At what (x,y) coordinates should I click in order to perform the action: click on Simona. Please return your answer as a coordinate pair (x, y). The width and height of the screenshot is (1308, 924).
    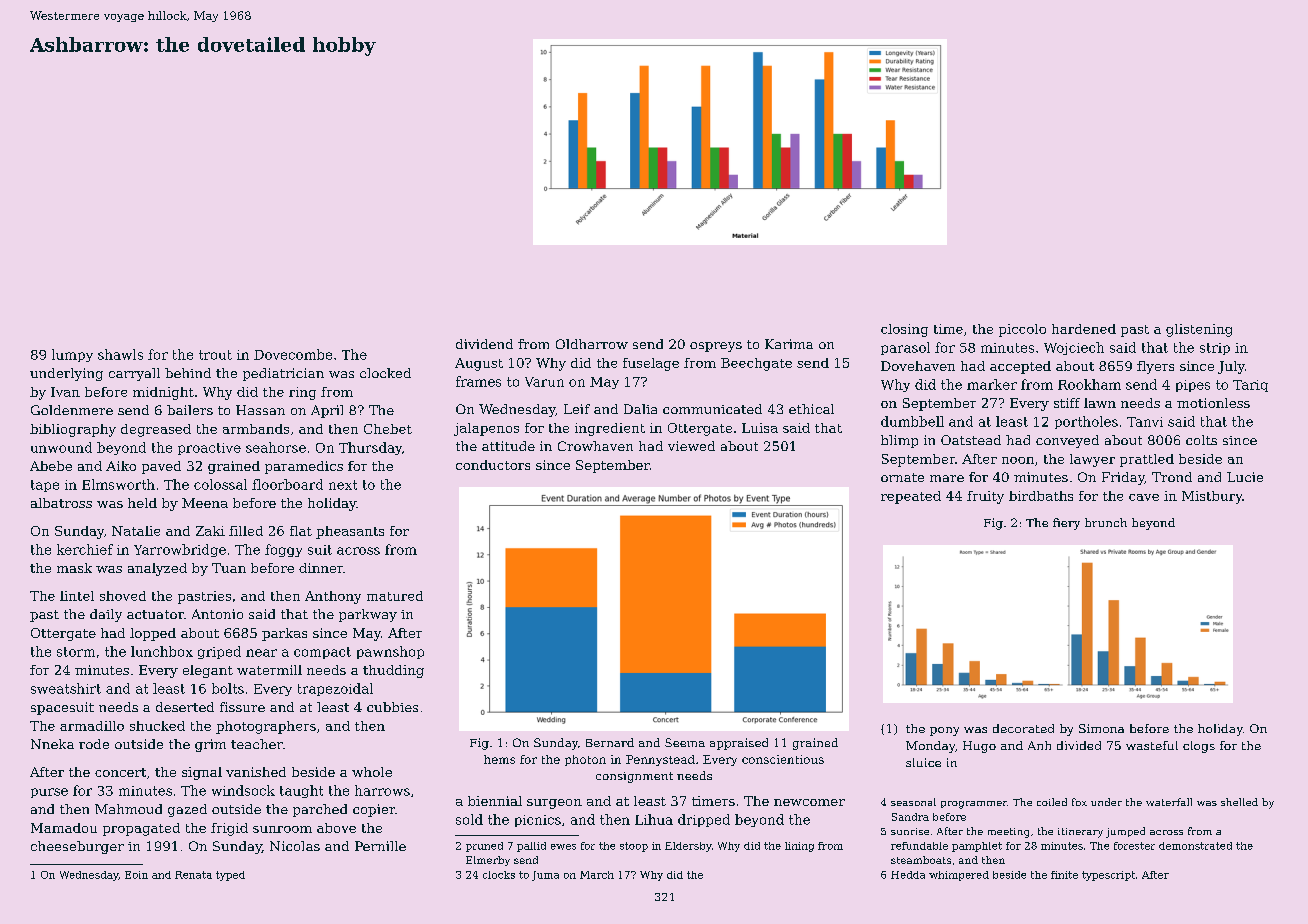
    Looking at the image, I should click on (1101, 728).
